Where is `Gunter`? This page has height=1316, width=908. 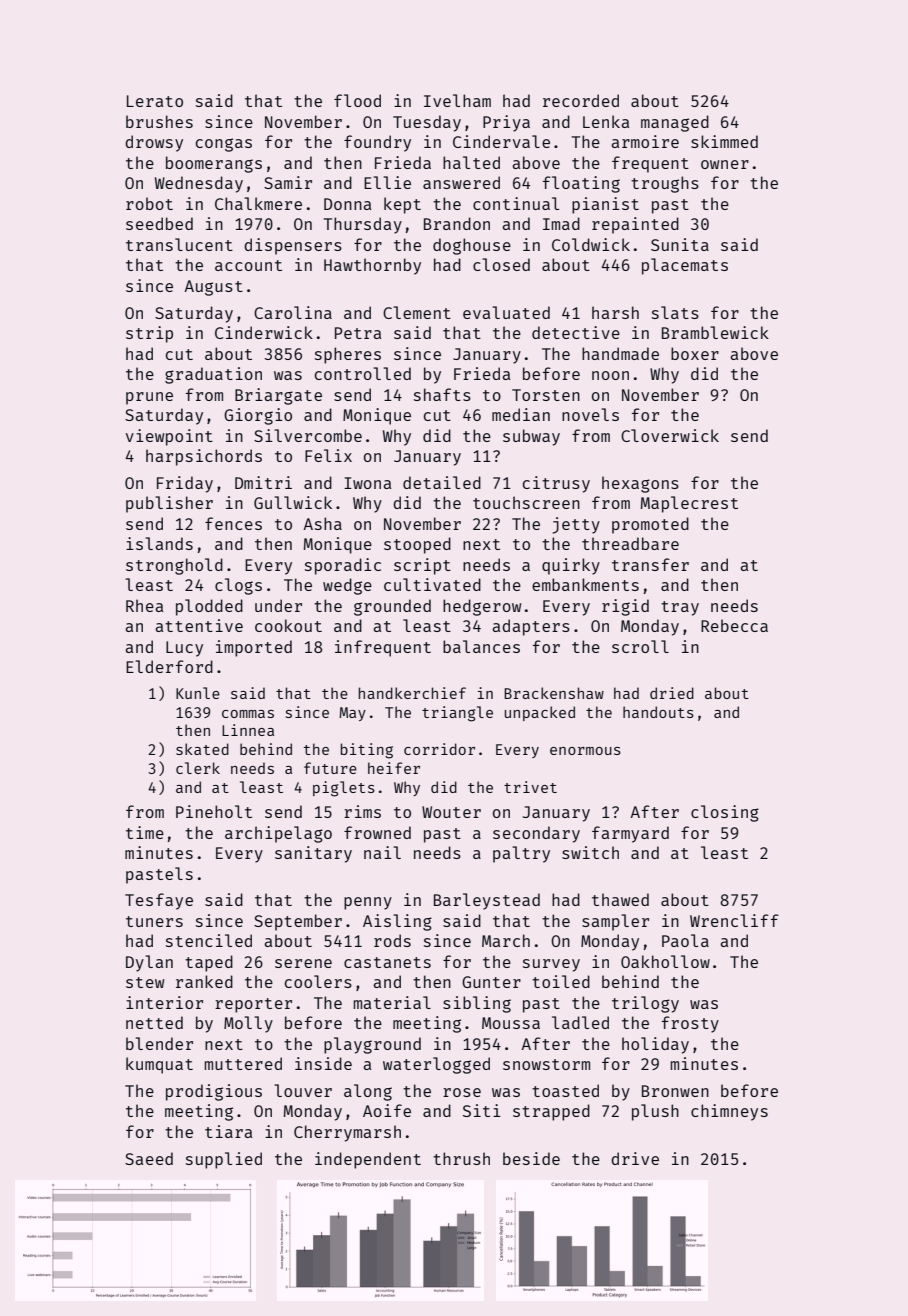 Gunter is located at coordinates (491, 982).
